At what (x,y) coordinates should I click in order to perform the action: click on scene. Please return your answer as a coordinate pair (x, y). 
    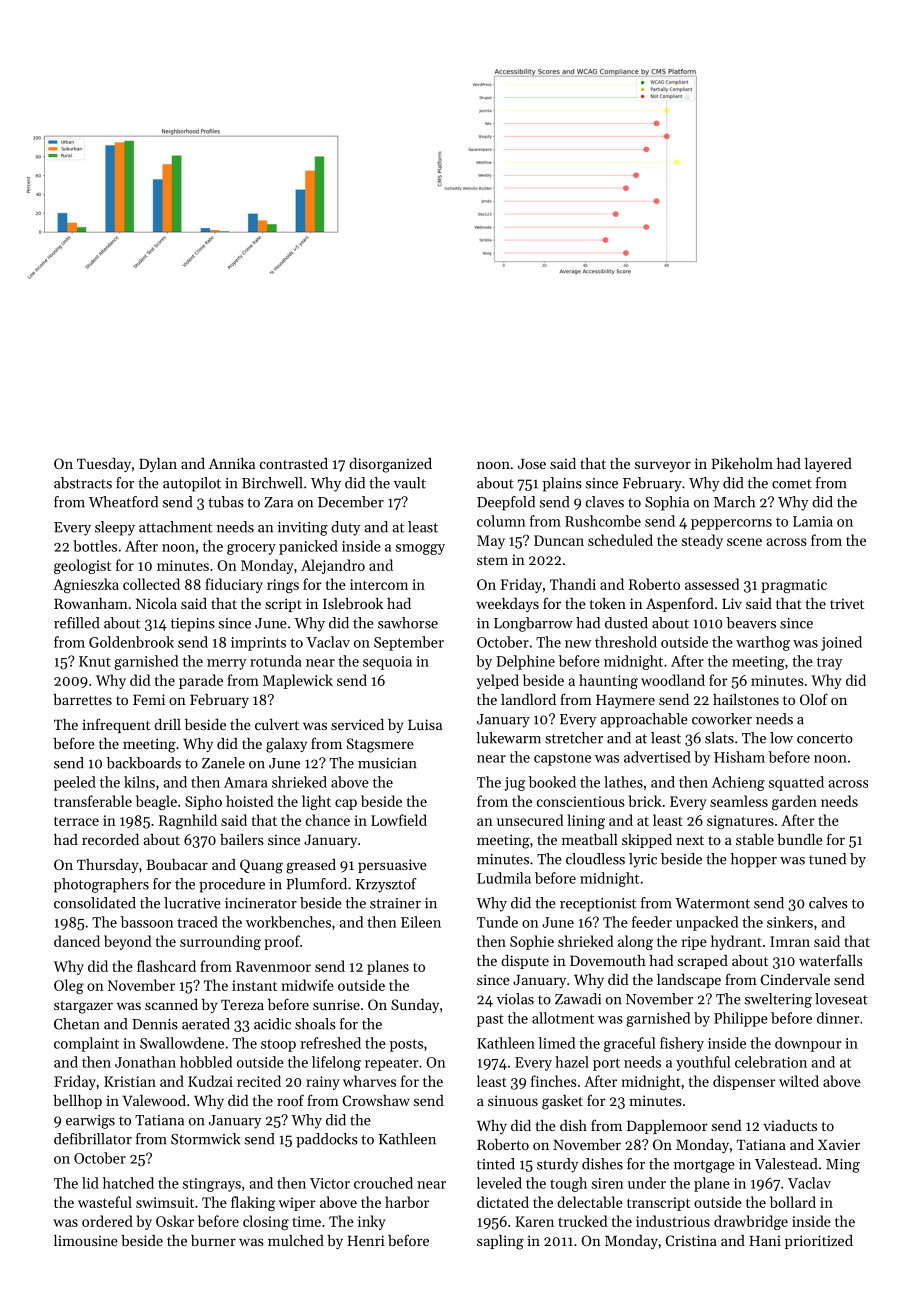
    Looking at the image, I should click on (744, 542).
